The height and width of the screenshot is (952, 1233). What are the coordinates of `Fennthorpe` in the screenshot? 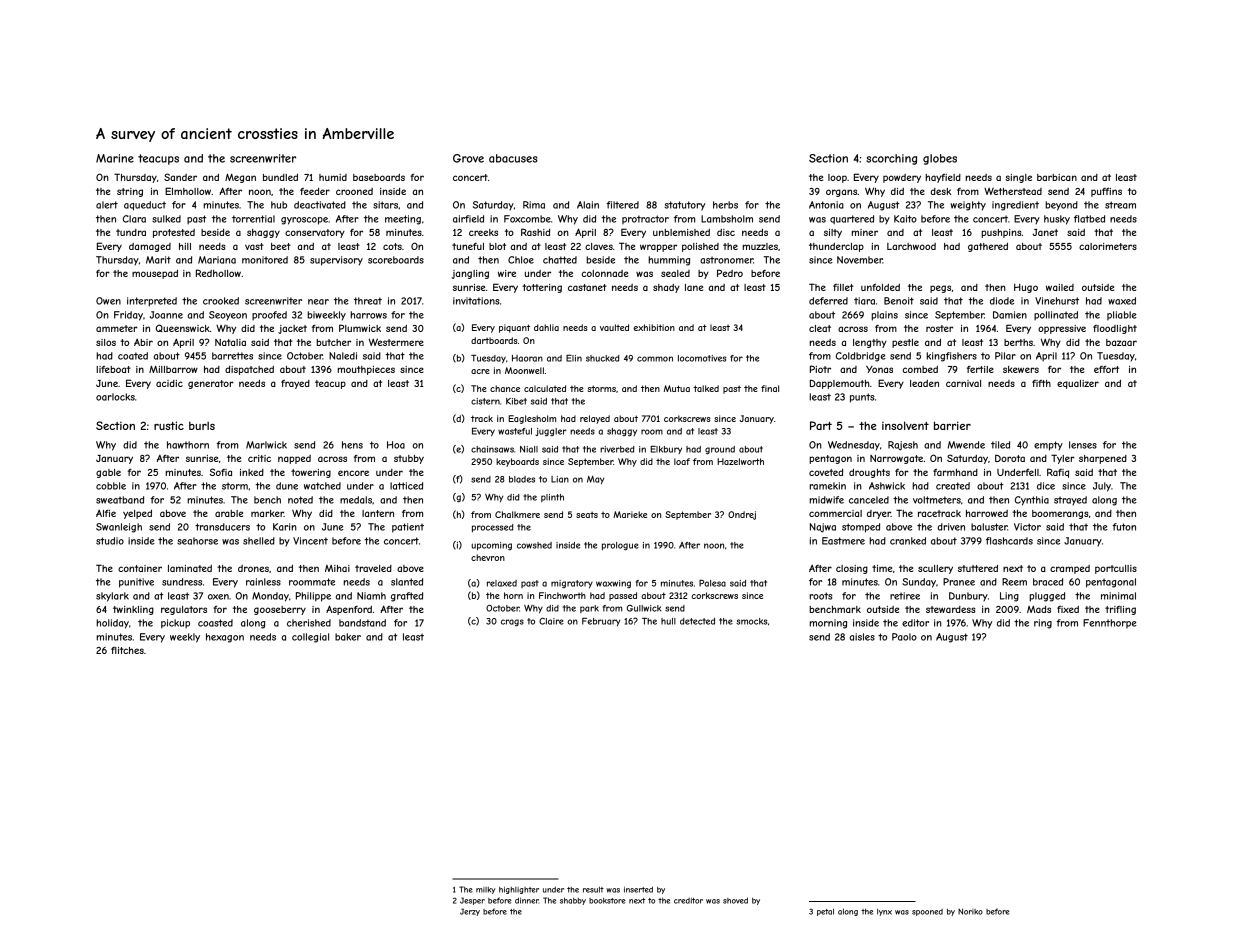 It's located at (1110, 623).
